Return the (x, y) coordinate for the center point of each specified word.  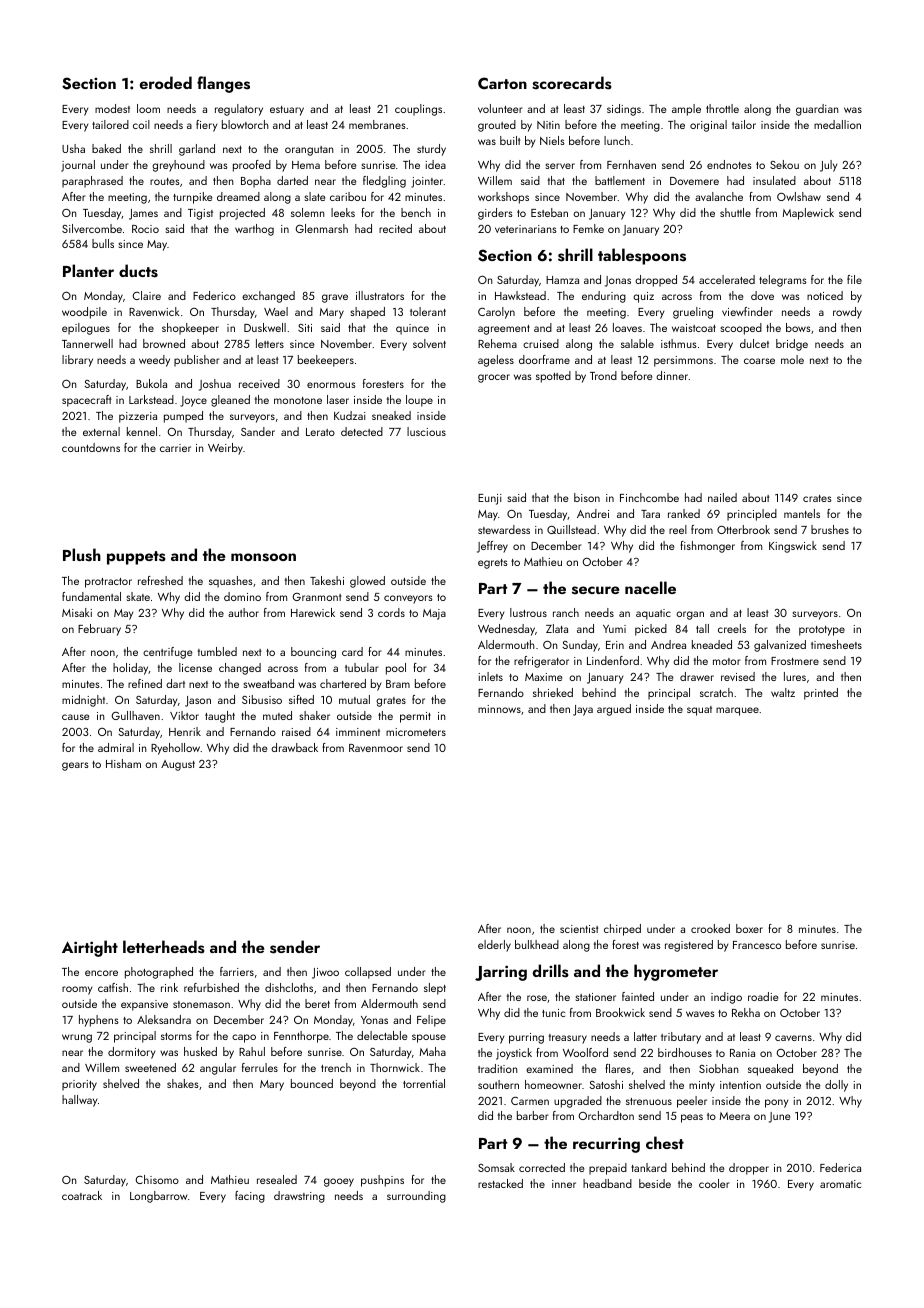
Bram (398, 684)
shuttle (735, 212)
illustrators (380, 295)
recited (395, 228)
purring (526, 1038)
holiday (130, 669)
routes (165, 181)
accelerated (727, 279)
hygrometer (676, 972)
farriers (237, 971)
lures (795, 676)
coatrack (82, 1195)
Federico (214, 295)
